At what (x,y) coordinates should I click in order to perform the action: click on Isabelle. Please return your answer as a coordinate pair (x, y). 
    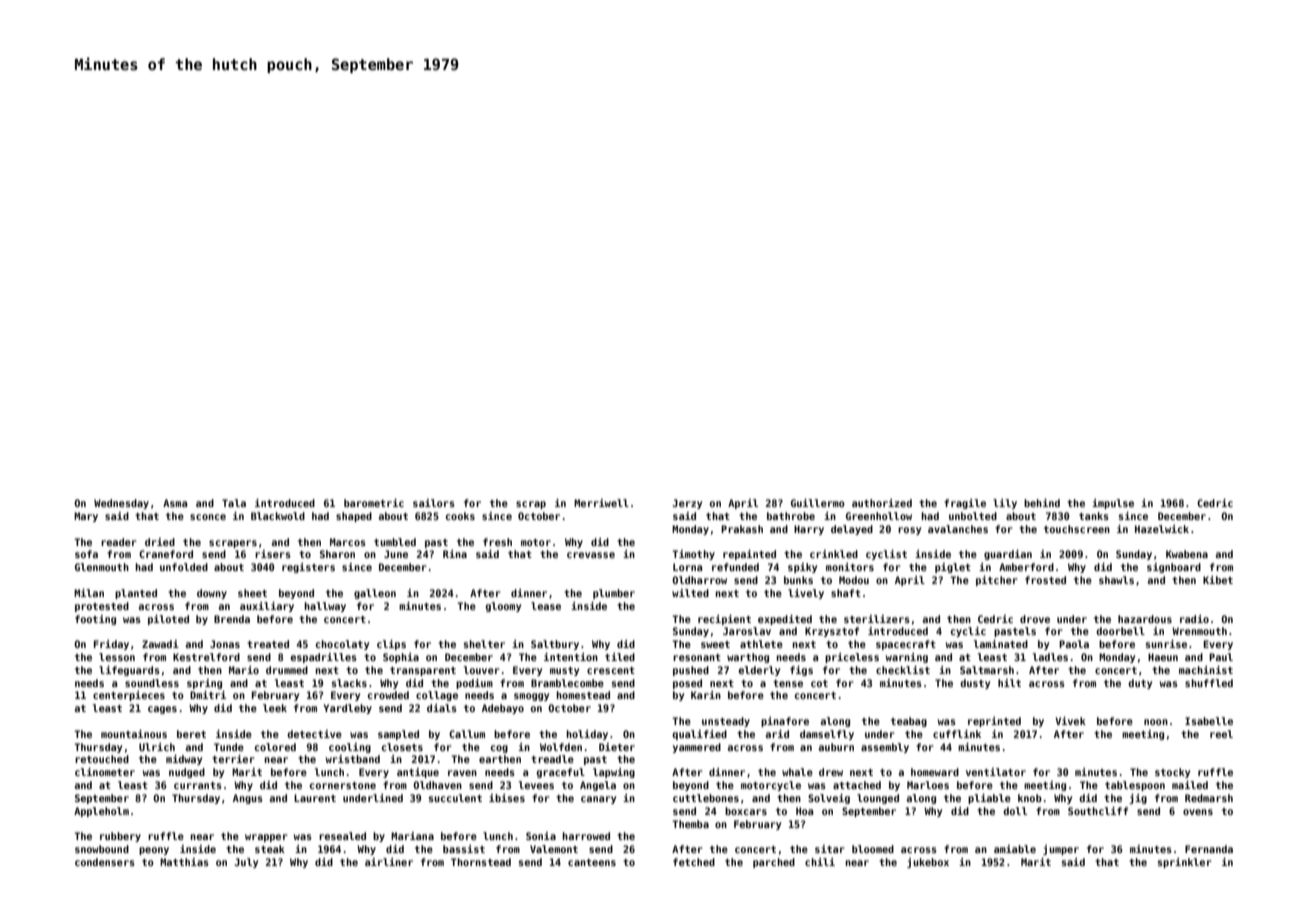
    Looking at the image, I should click on (1209, 721).
